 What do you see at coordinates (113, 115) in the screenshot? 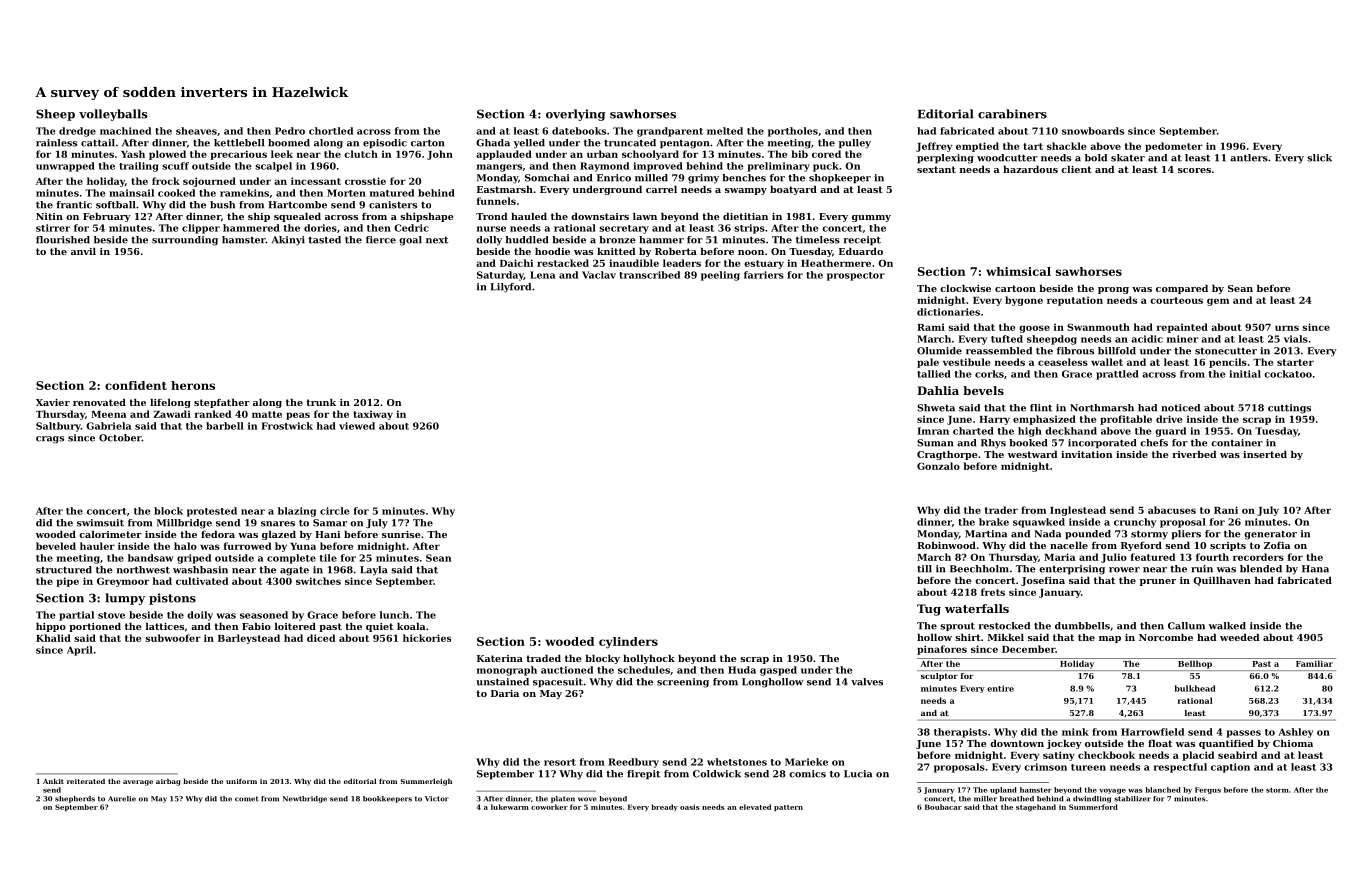
I see `volleyballs` at bounding box center [113, 115].
